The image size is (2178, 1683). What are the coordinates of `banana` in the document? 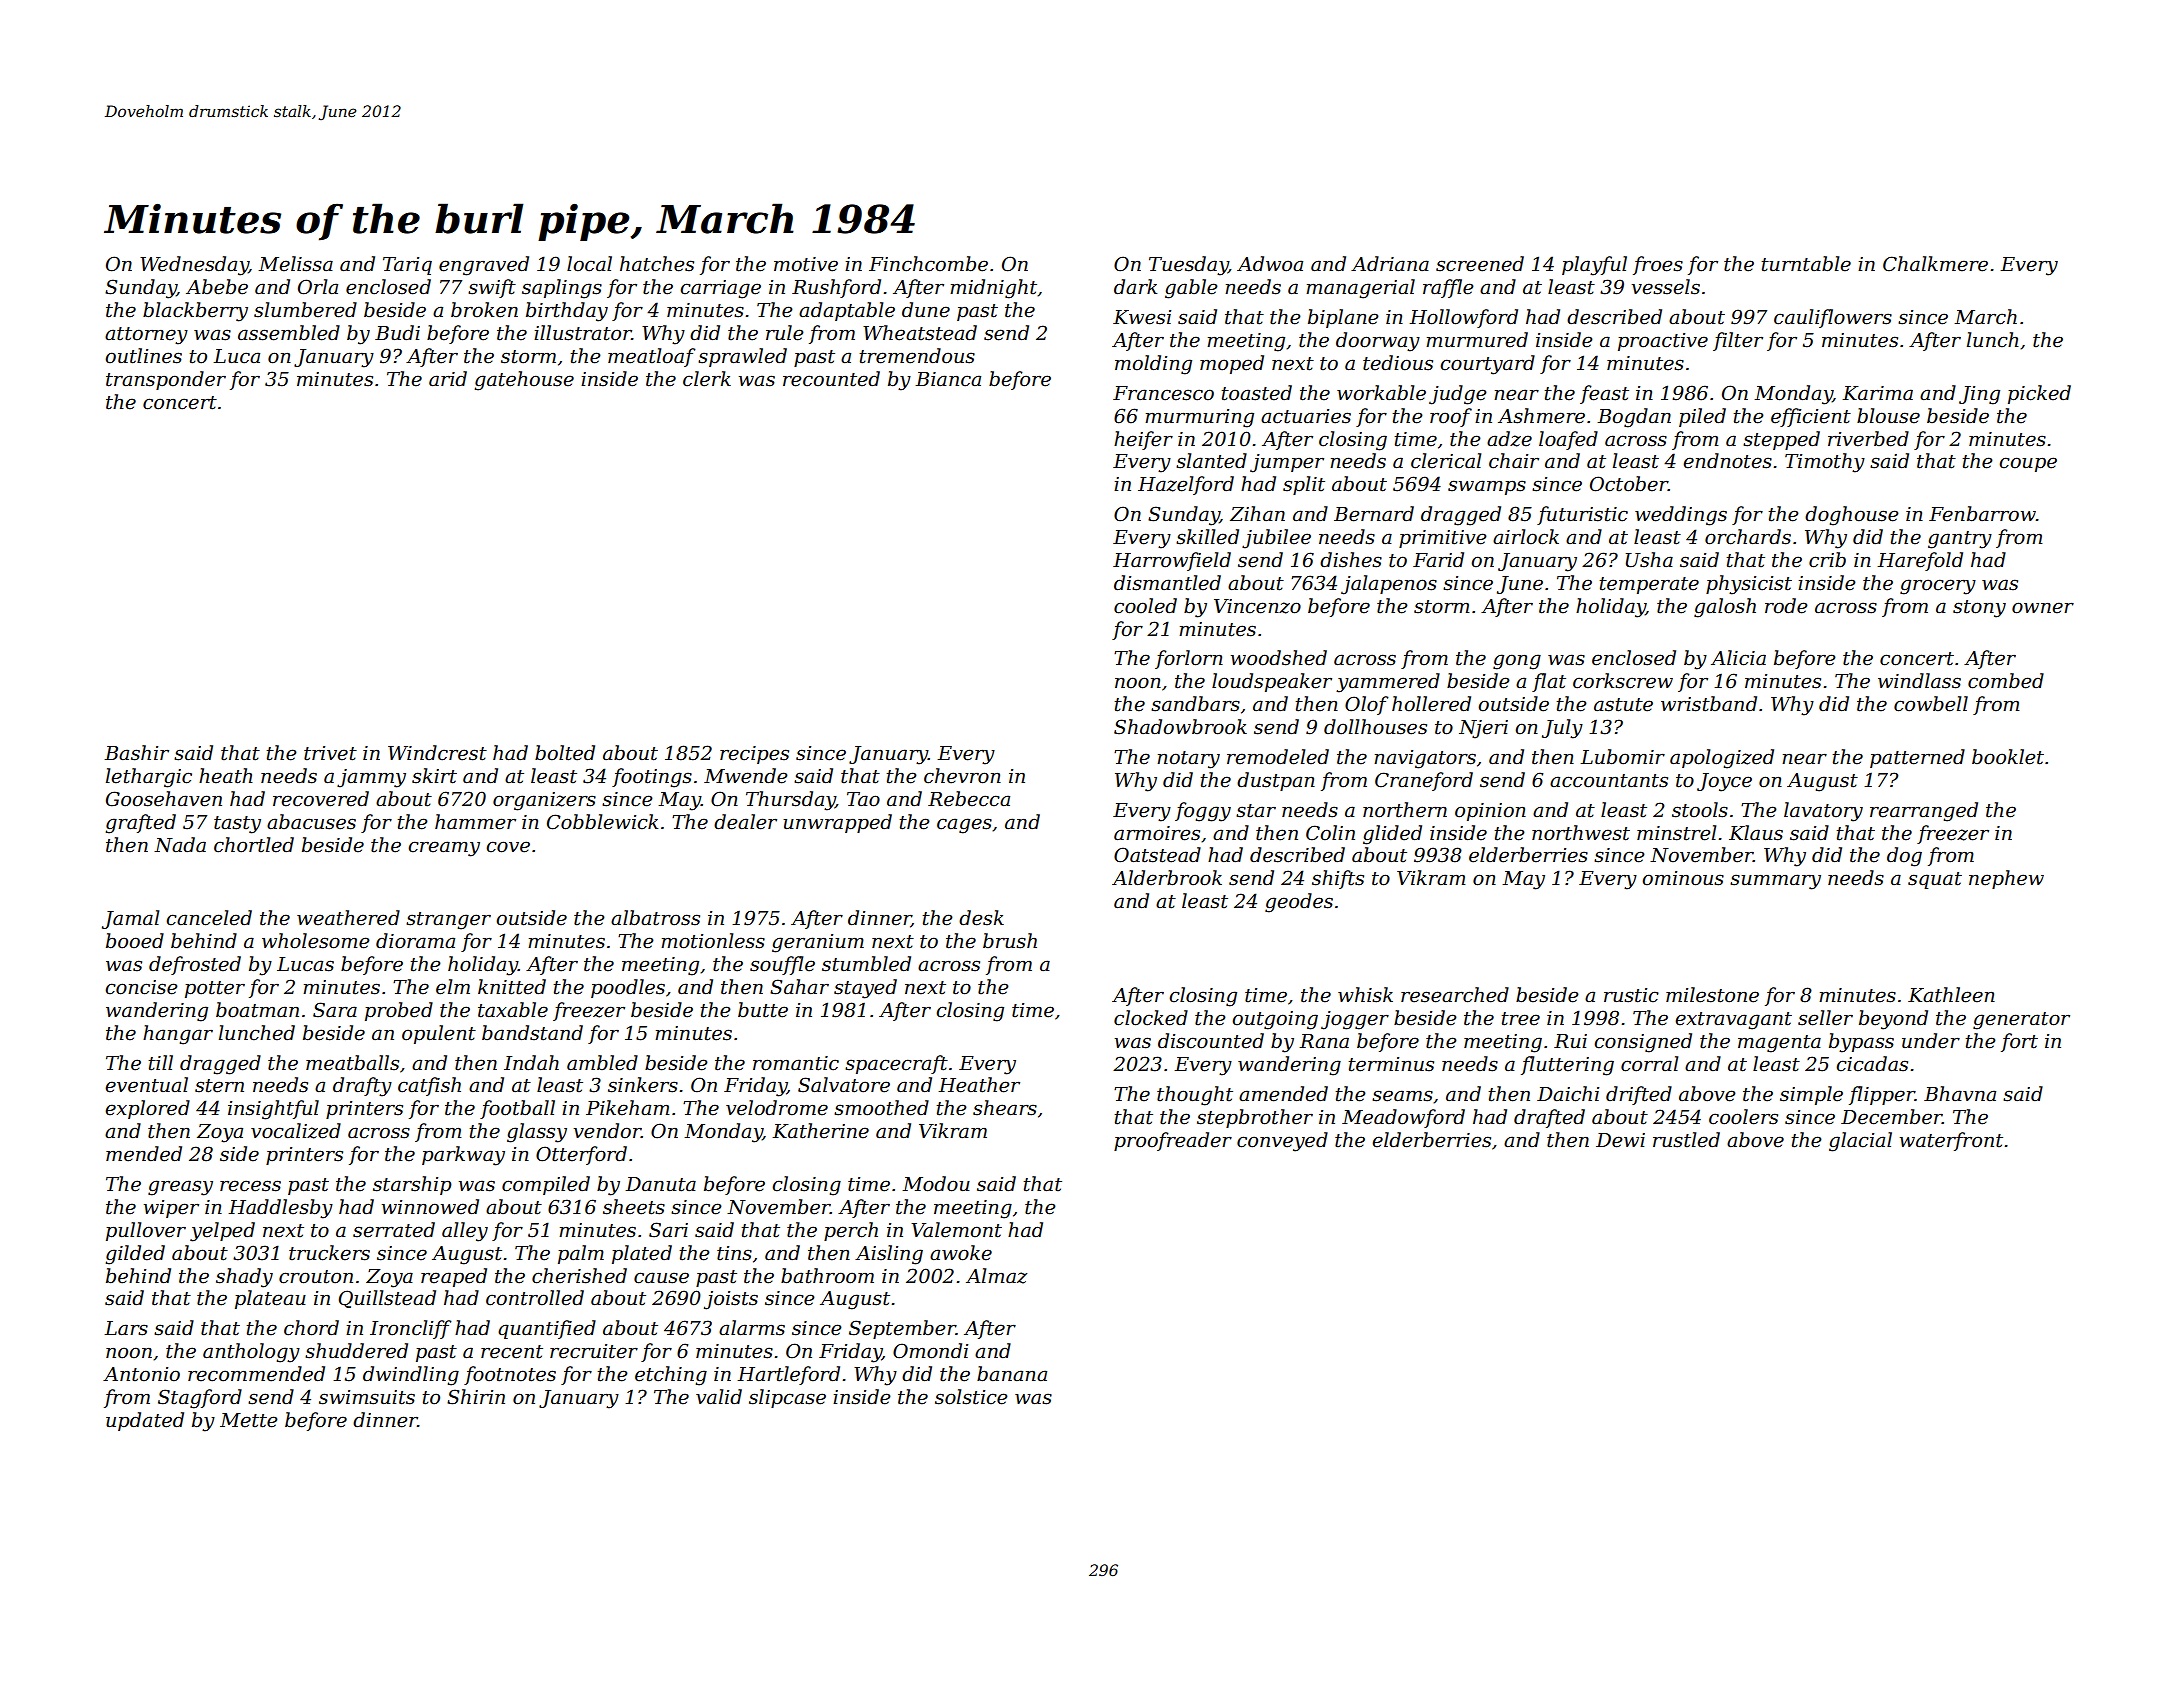 It's located at (1012, 1374).
